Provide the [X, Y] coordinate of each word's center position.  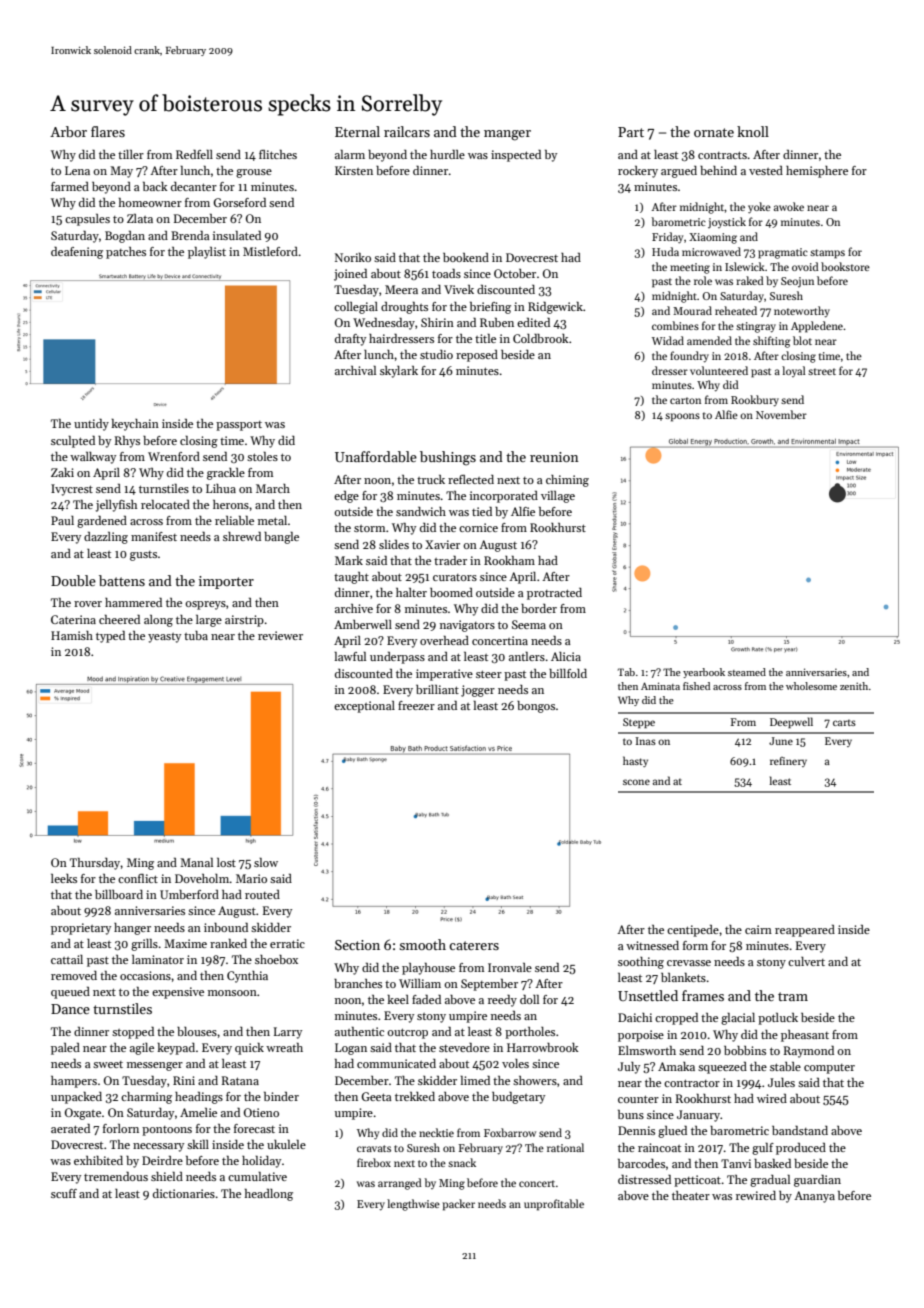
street [822, 371]
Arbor [68, 131]
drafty [350, 340]
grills [144, 945]
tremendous [116, 1176]
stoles [262, 456]
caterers [474, 945]
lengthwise [413, 1205]
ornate [714, 132]
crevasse [689, 963]
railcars [407, 131]
